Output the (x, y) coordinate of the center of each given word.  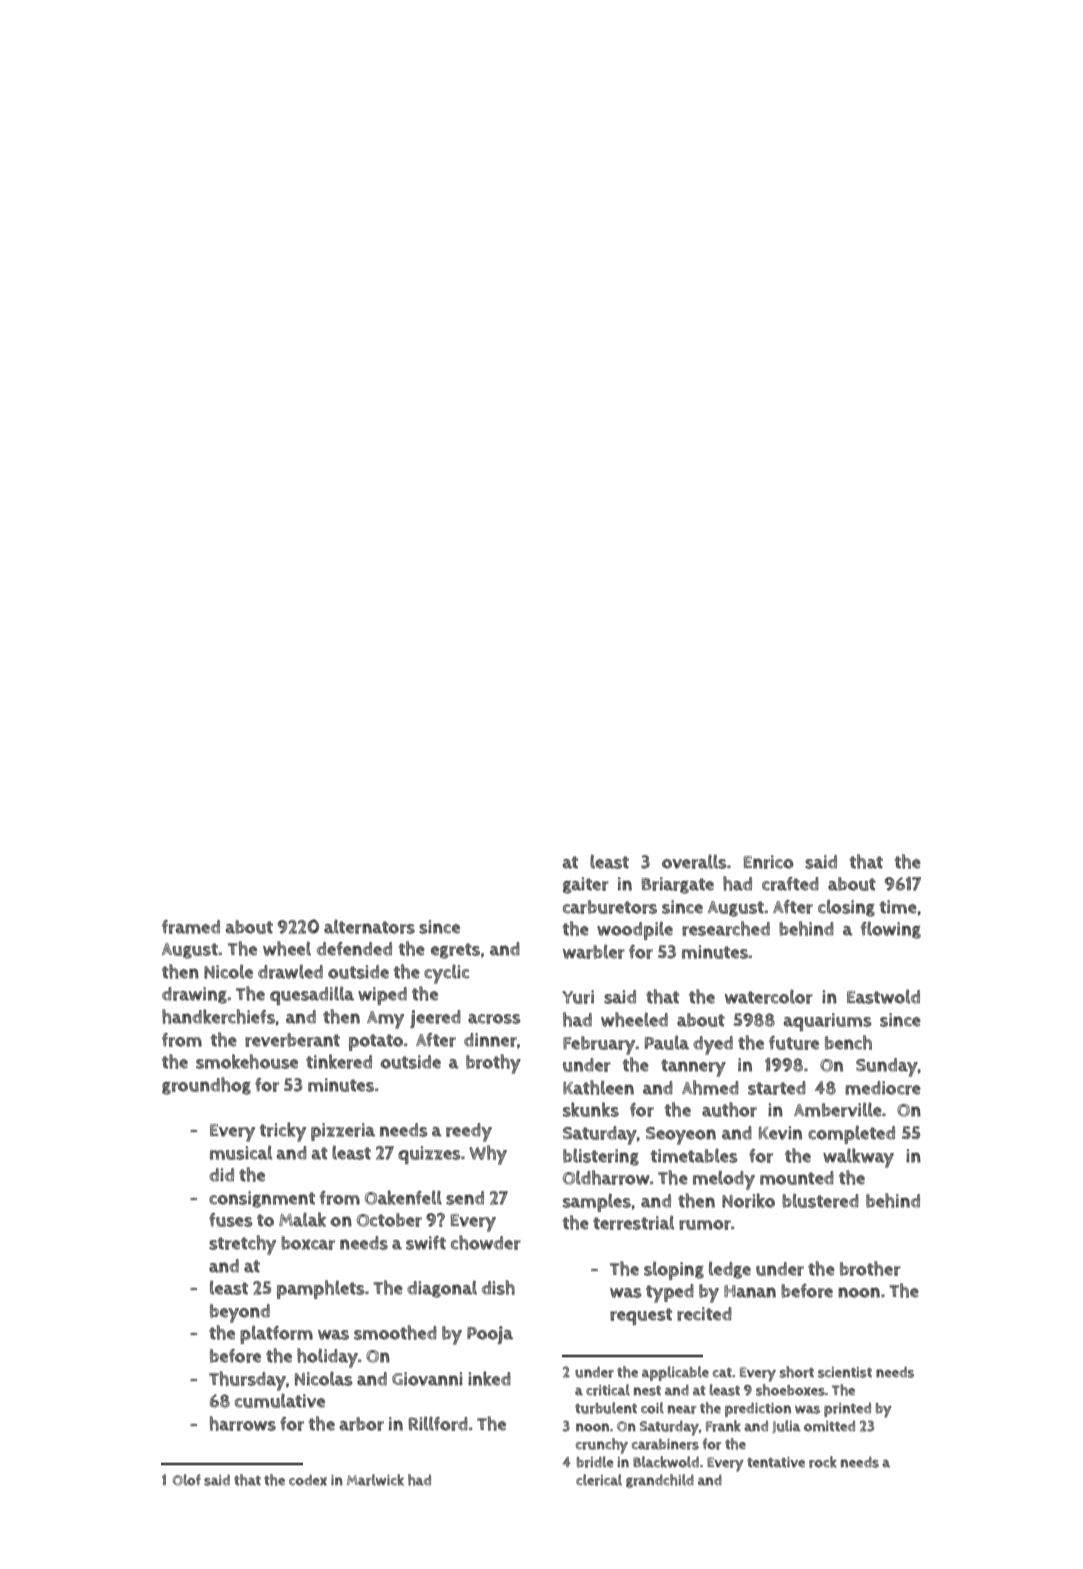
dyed (713, 1045)
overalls (694, 861)
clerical (599, 1480)
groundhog (206, 1086)
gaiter (586, 885)
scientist (845, 1372)
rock (823, 1462)
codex (308, 1480)
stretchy (242, 1245)
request (641, 1316)
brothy (493, 1064)
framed (191, 927)
